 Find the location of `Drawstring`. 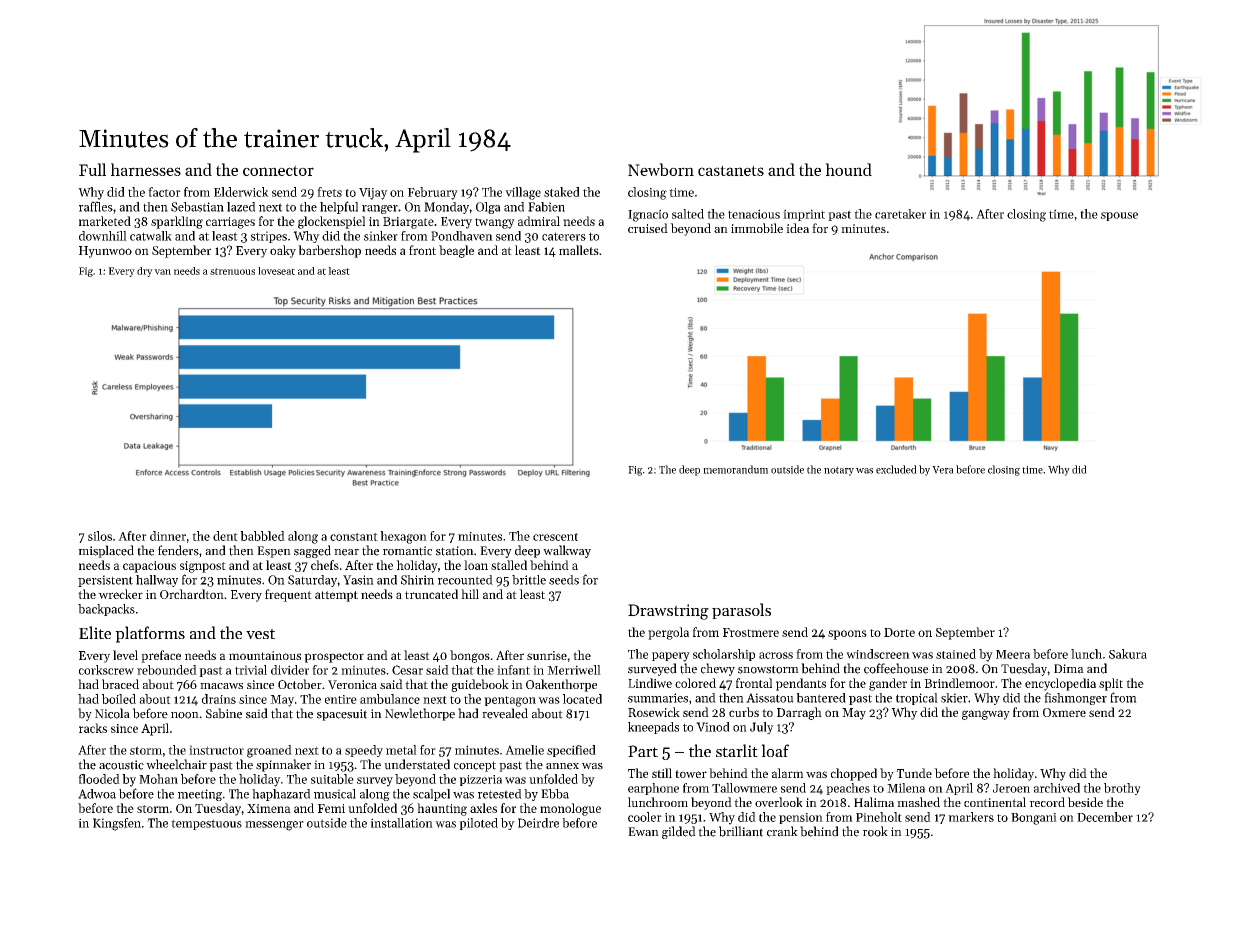

Drawstring is located at coordinates (668, 612).
